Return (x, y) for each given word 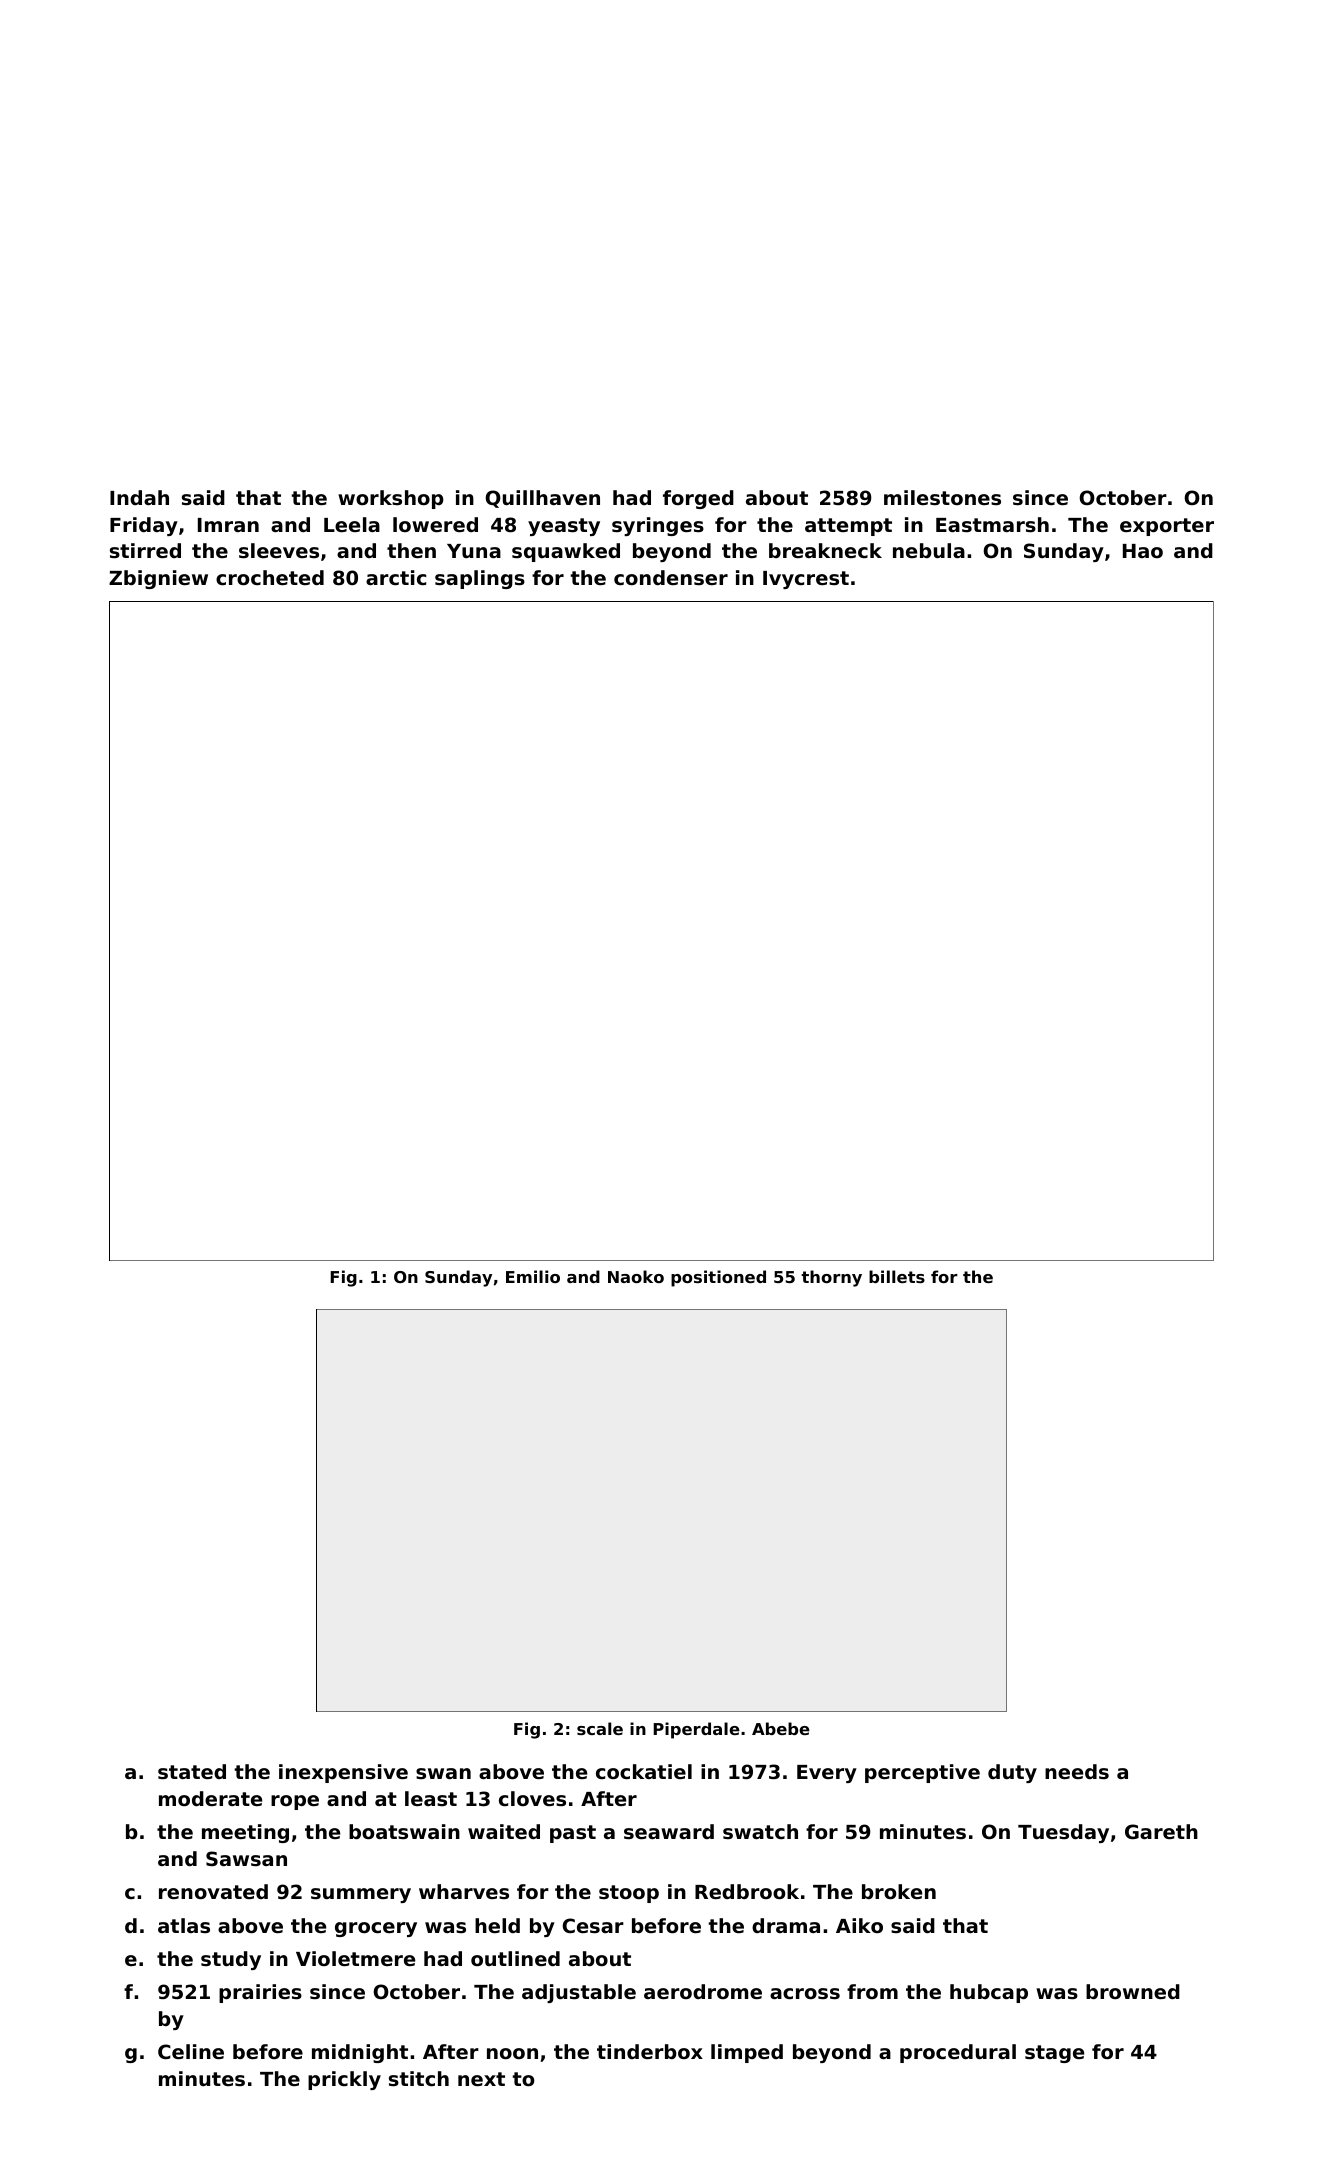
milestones (942, 498)
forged (698, 499)
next (481, 2079)
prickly (344, 2080)
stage (1054, 2054)
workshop (391, 499)
